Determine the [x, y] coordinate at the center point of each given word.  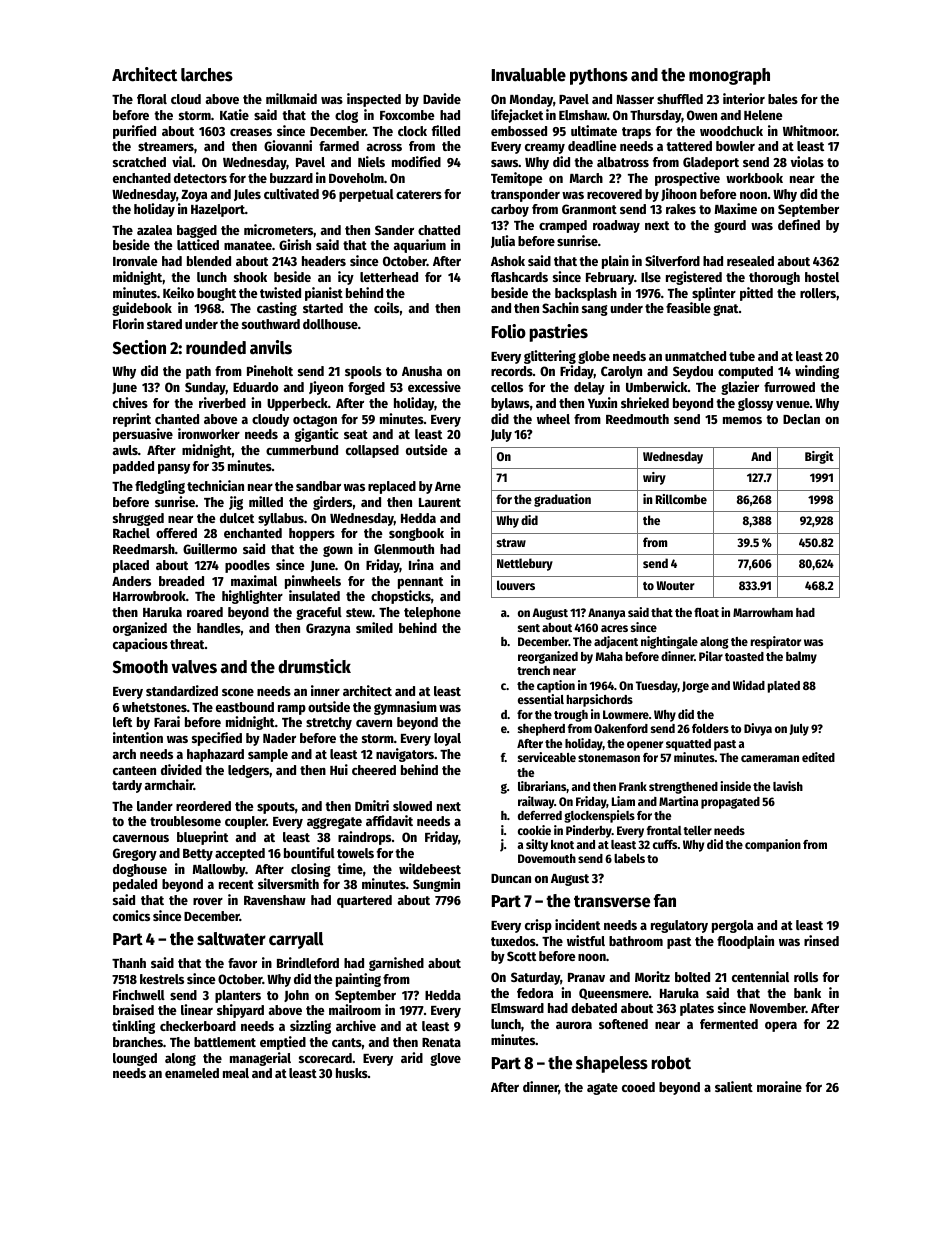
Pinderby [589, 831]
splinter [714, 294]
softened [623, 1024]
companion [773, 845]
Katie [234, 114]
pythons [599, 76]
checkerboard [198, 1026]
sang [595, 310]
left [122, 722]
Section [139, 347]
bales [783, 99]
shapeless [612, 1064]
